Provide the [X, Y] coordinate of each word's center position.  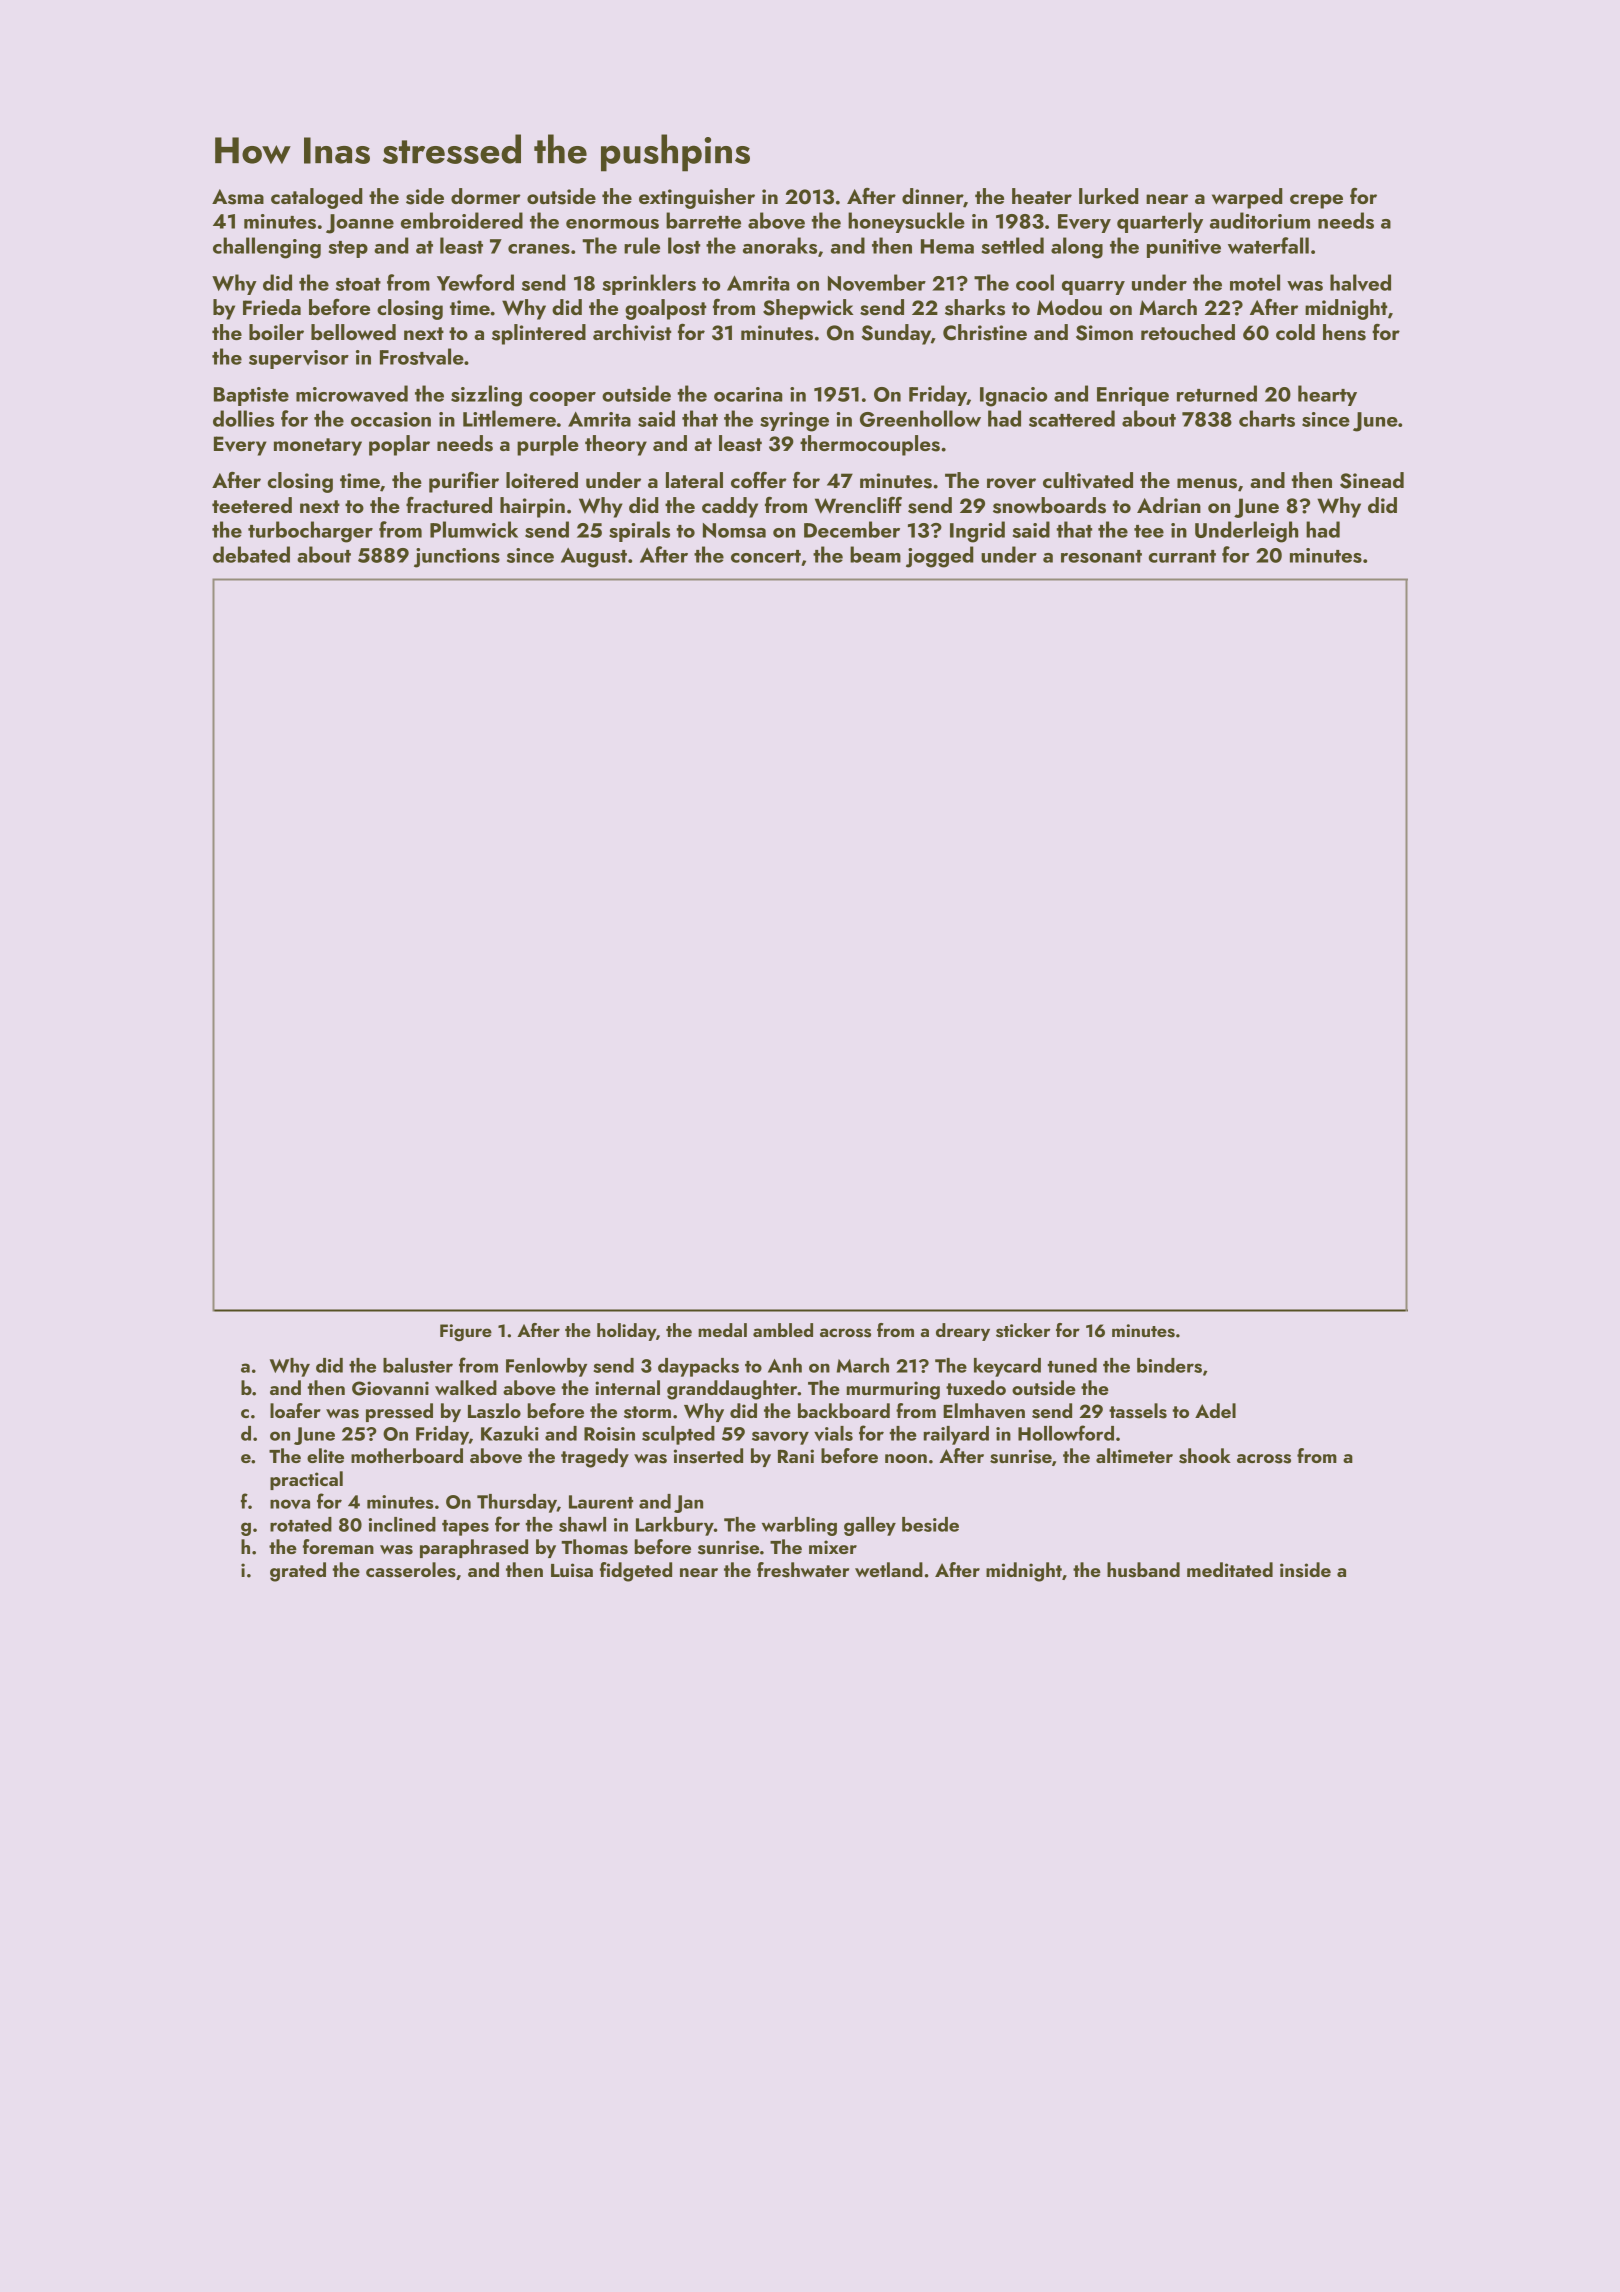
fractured [449, 505]
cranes [539, 249]
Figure [466, 1332]
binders [1169, 1365]
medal [722, 1330]
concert [766, 556]
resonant [1101, 556]
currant [1182, 556]
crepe [1316, 201]
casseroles [411, 1570]
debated [251, 554]
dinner [932, 196]
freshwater [803, 1570]
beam [875, 554]
